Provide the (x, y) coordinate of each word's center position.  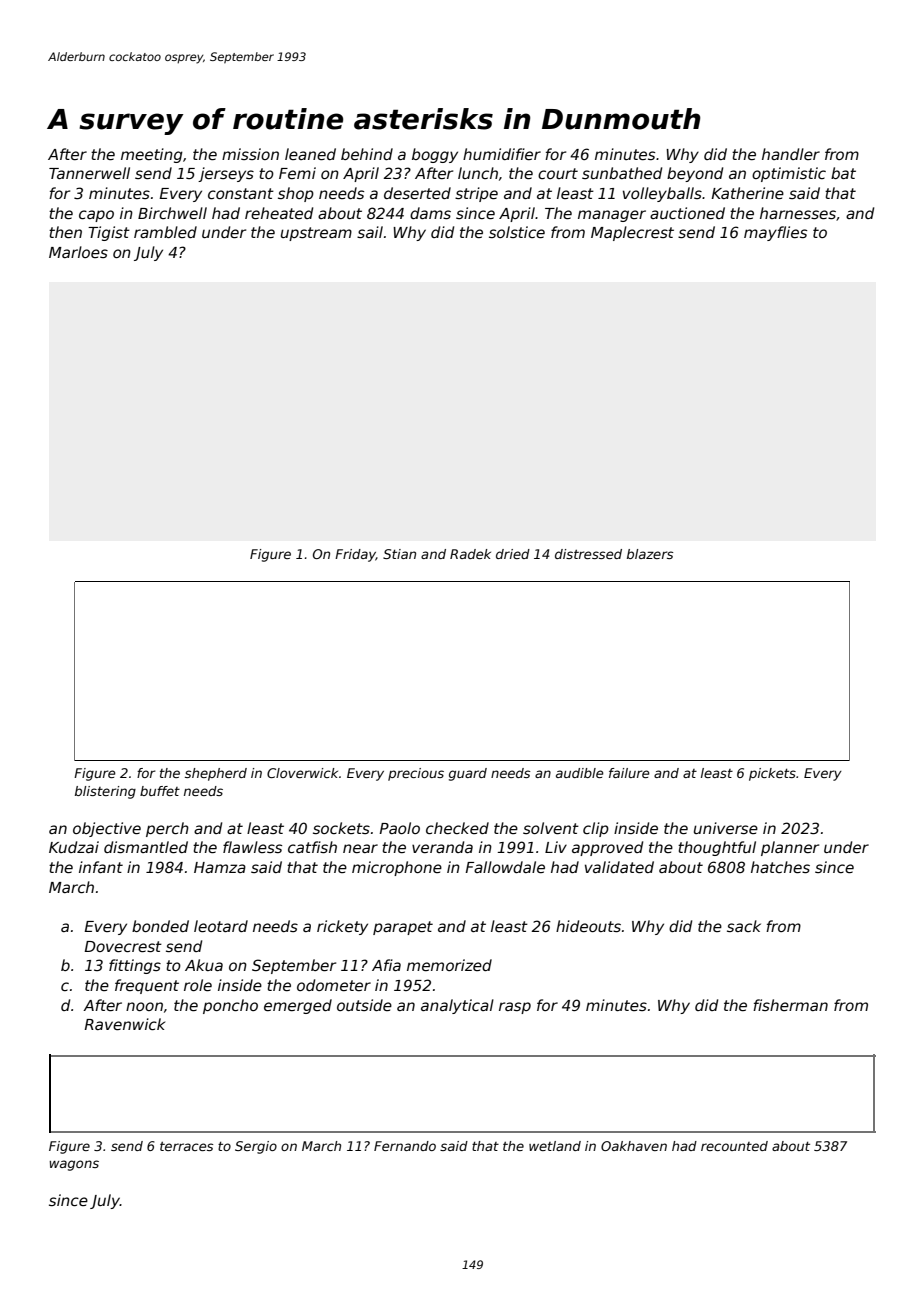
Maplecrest (632, 233)
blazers (650, 554)
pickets (772, 774)
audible (580, 773)
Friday (355, 555)
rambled (165, 232)
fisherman (790, 1005)
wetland (555, 1146)
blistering (105, 792)
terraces (186, 1146)
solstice (517, 232)
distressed (588, 554)
